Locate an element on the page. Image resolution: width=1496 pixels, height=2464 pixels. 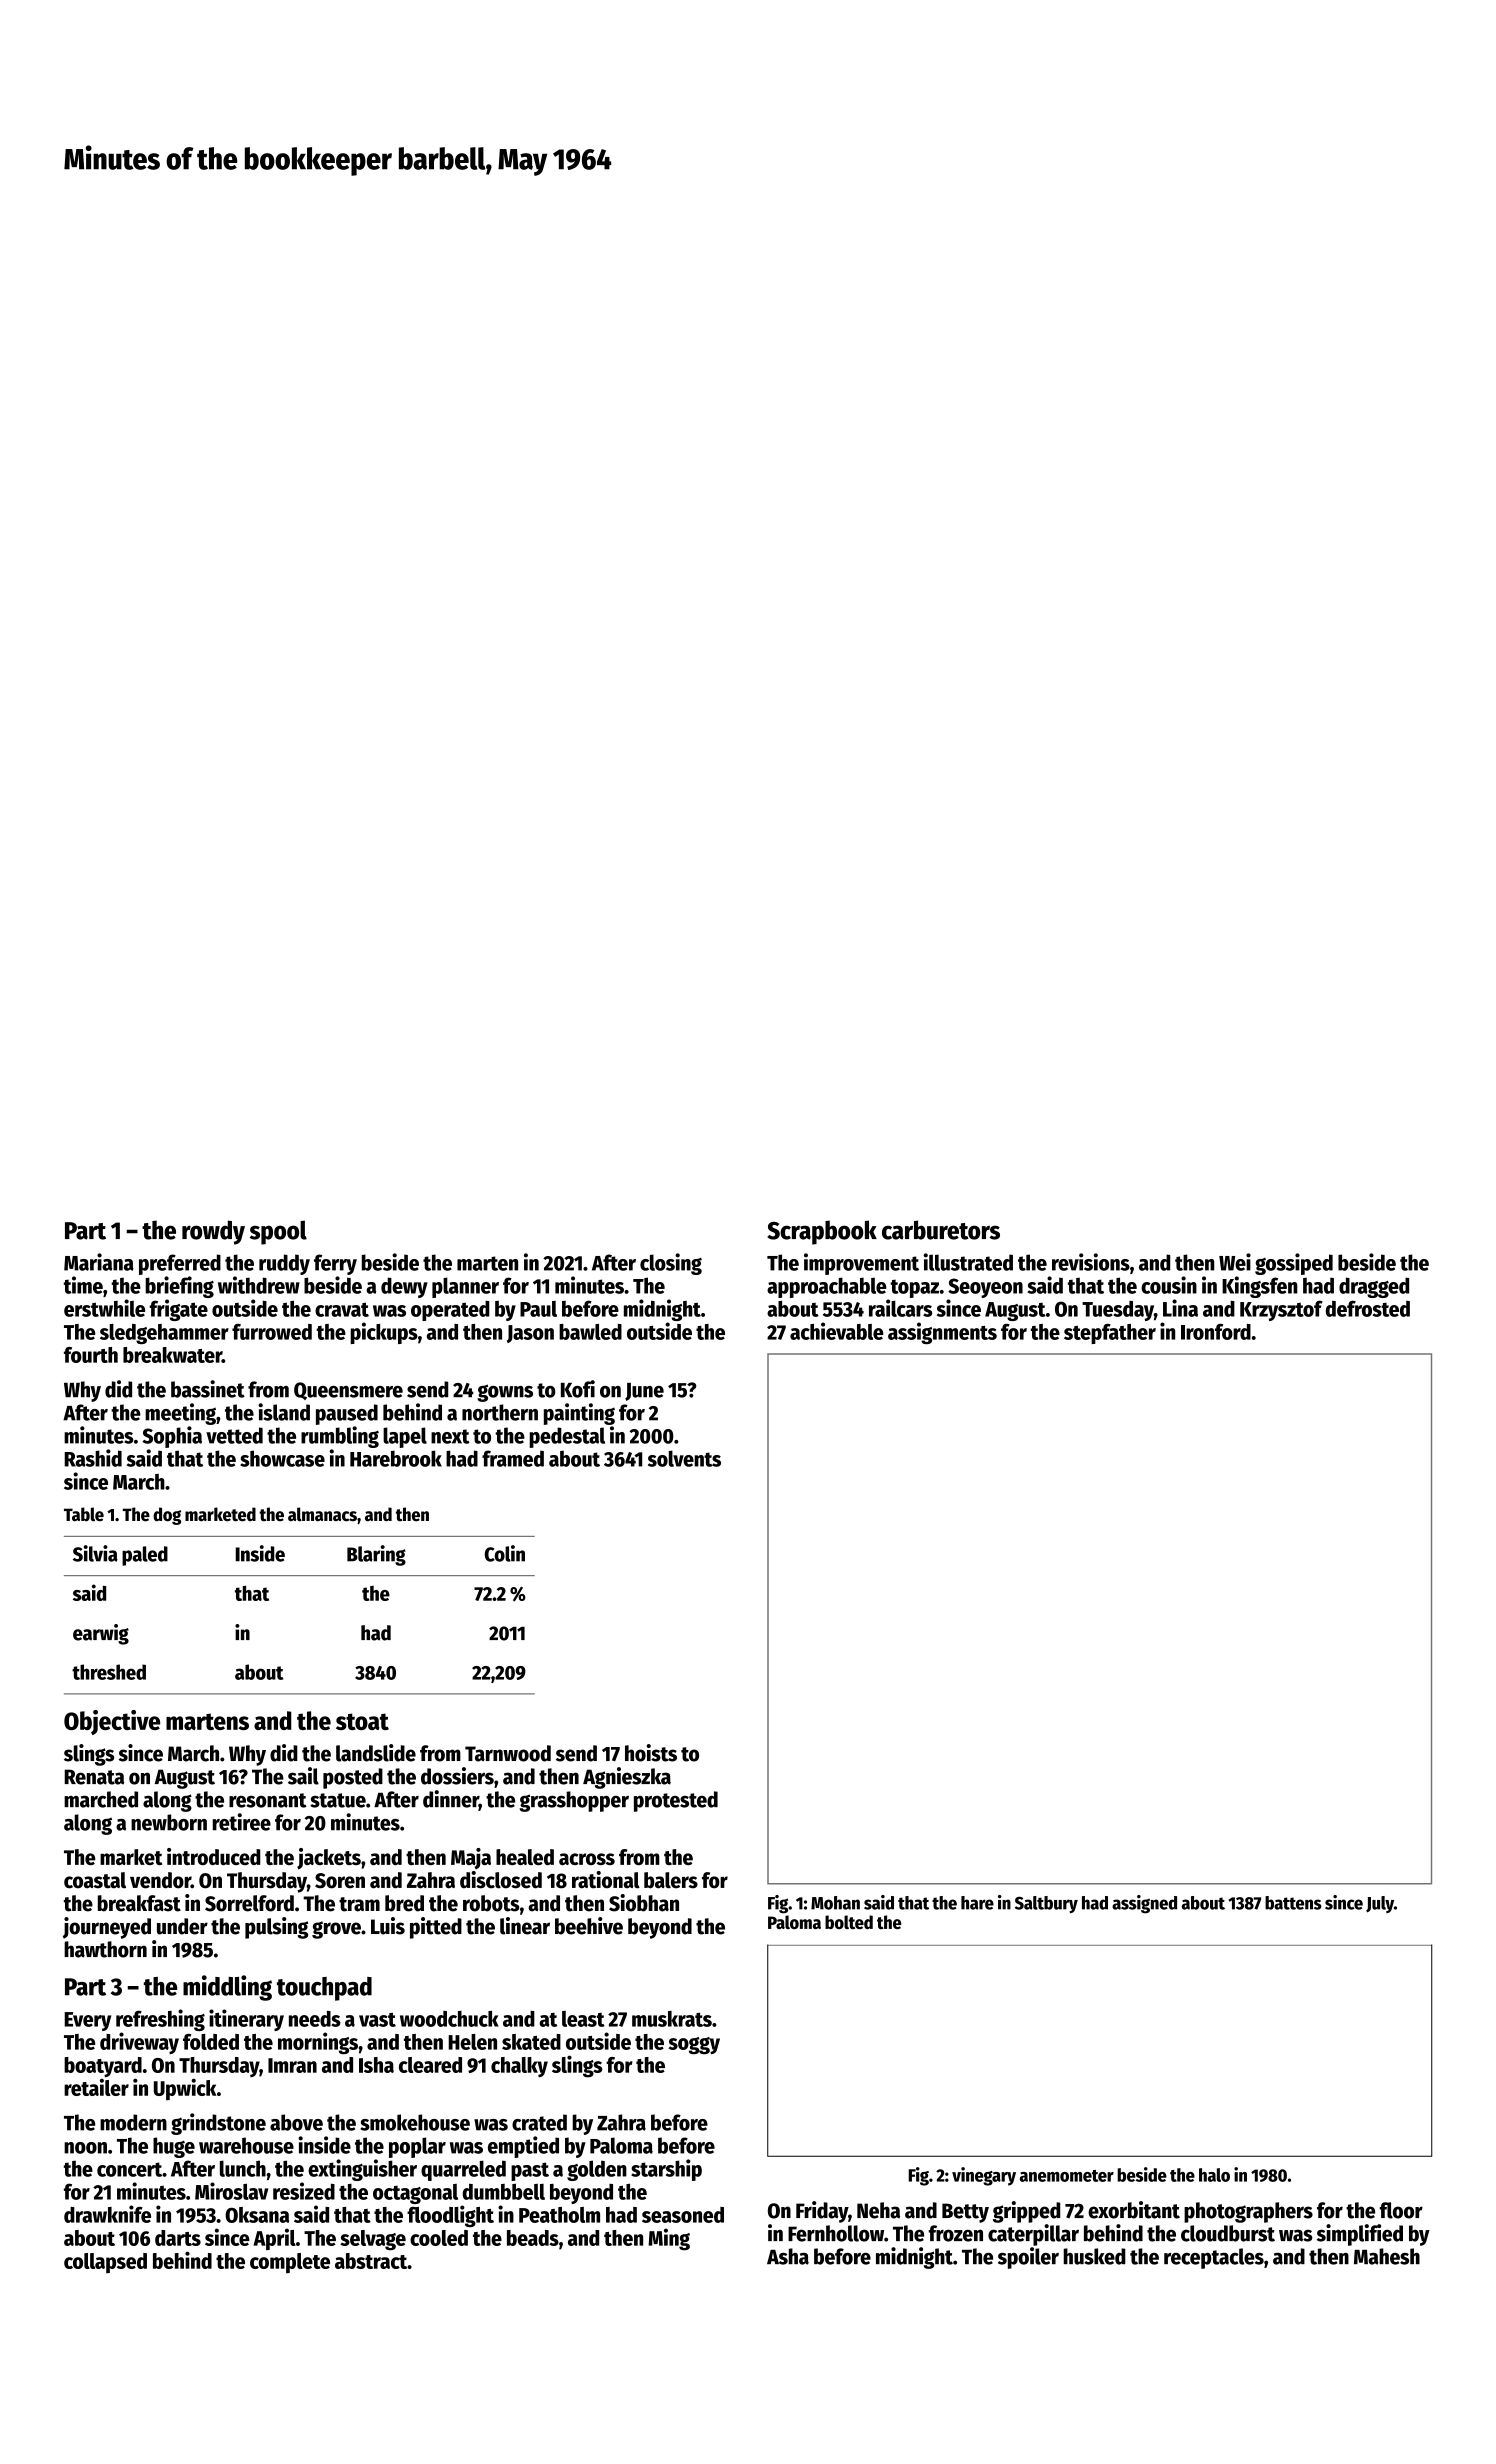
rowdy is located at coordinates (213, 1232).
